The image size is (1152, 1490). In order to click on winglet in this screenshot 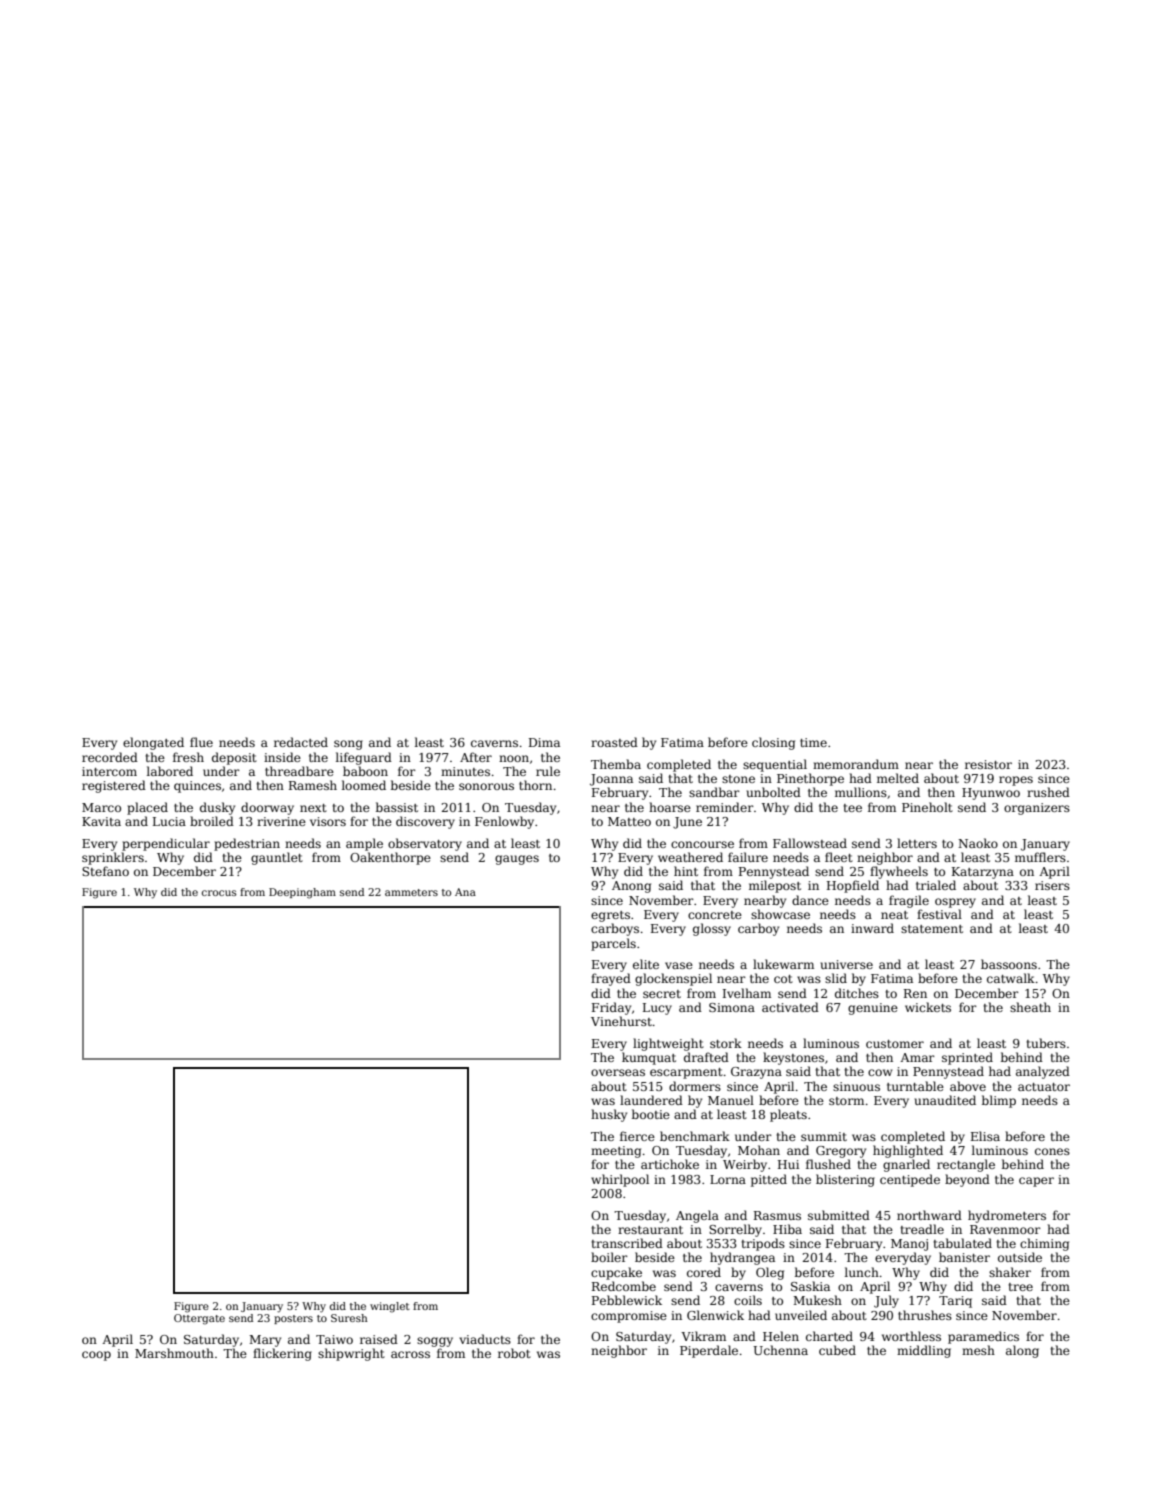, I will do `click(390, 1307)`.
